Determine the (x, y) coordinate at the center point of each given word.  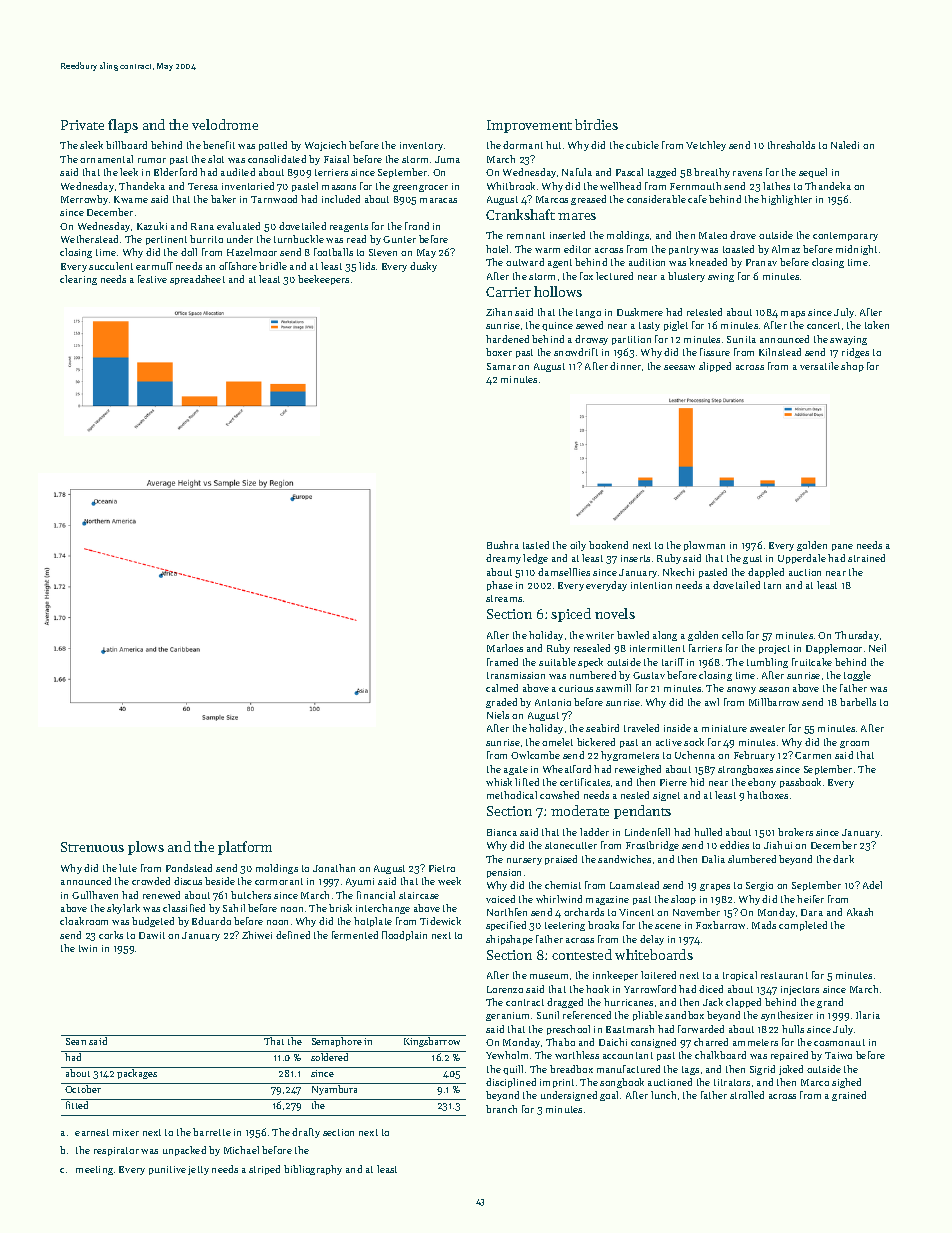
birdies (596, 124)
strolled (747, 1095)
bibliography (313, 1170)
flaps (123, 126)
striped (264, 1170)
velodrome (225, 124)
